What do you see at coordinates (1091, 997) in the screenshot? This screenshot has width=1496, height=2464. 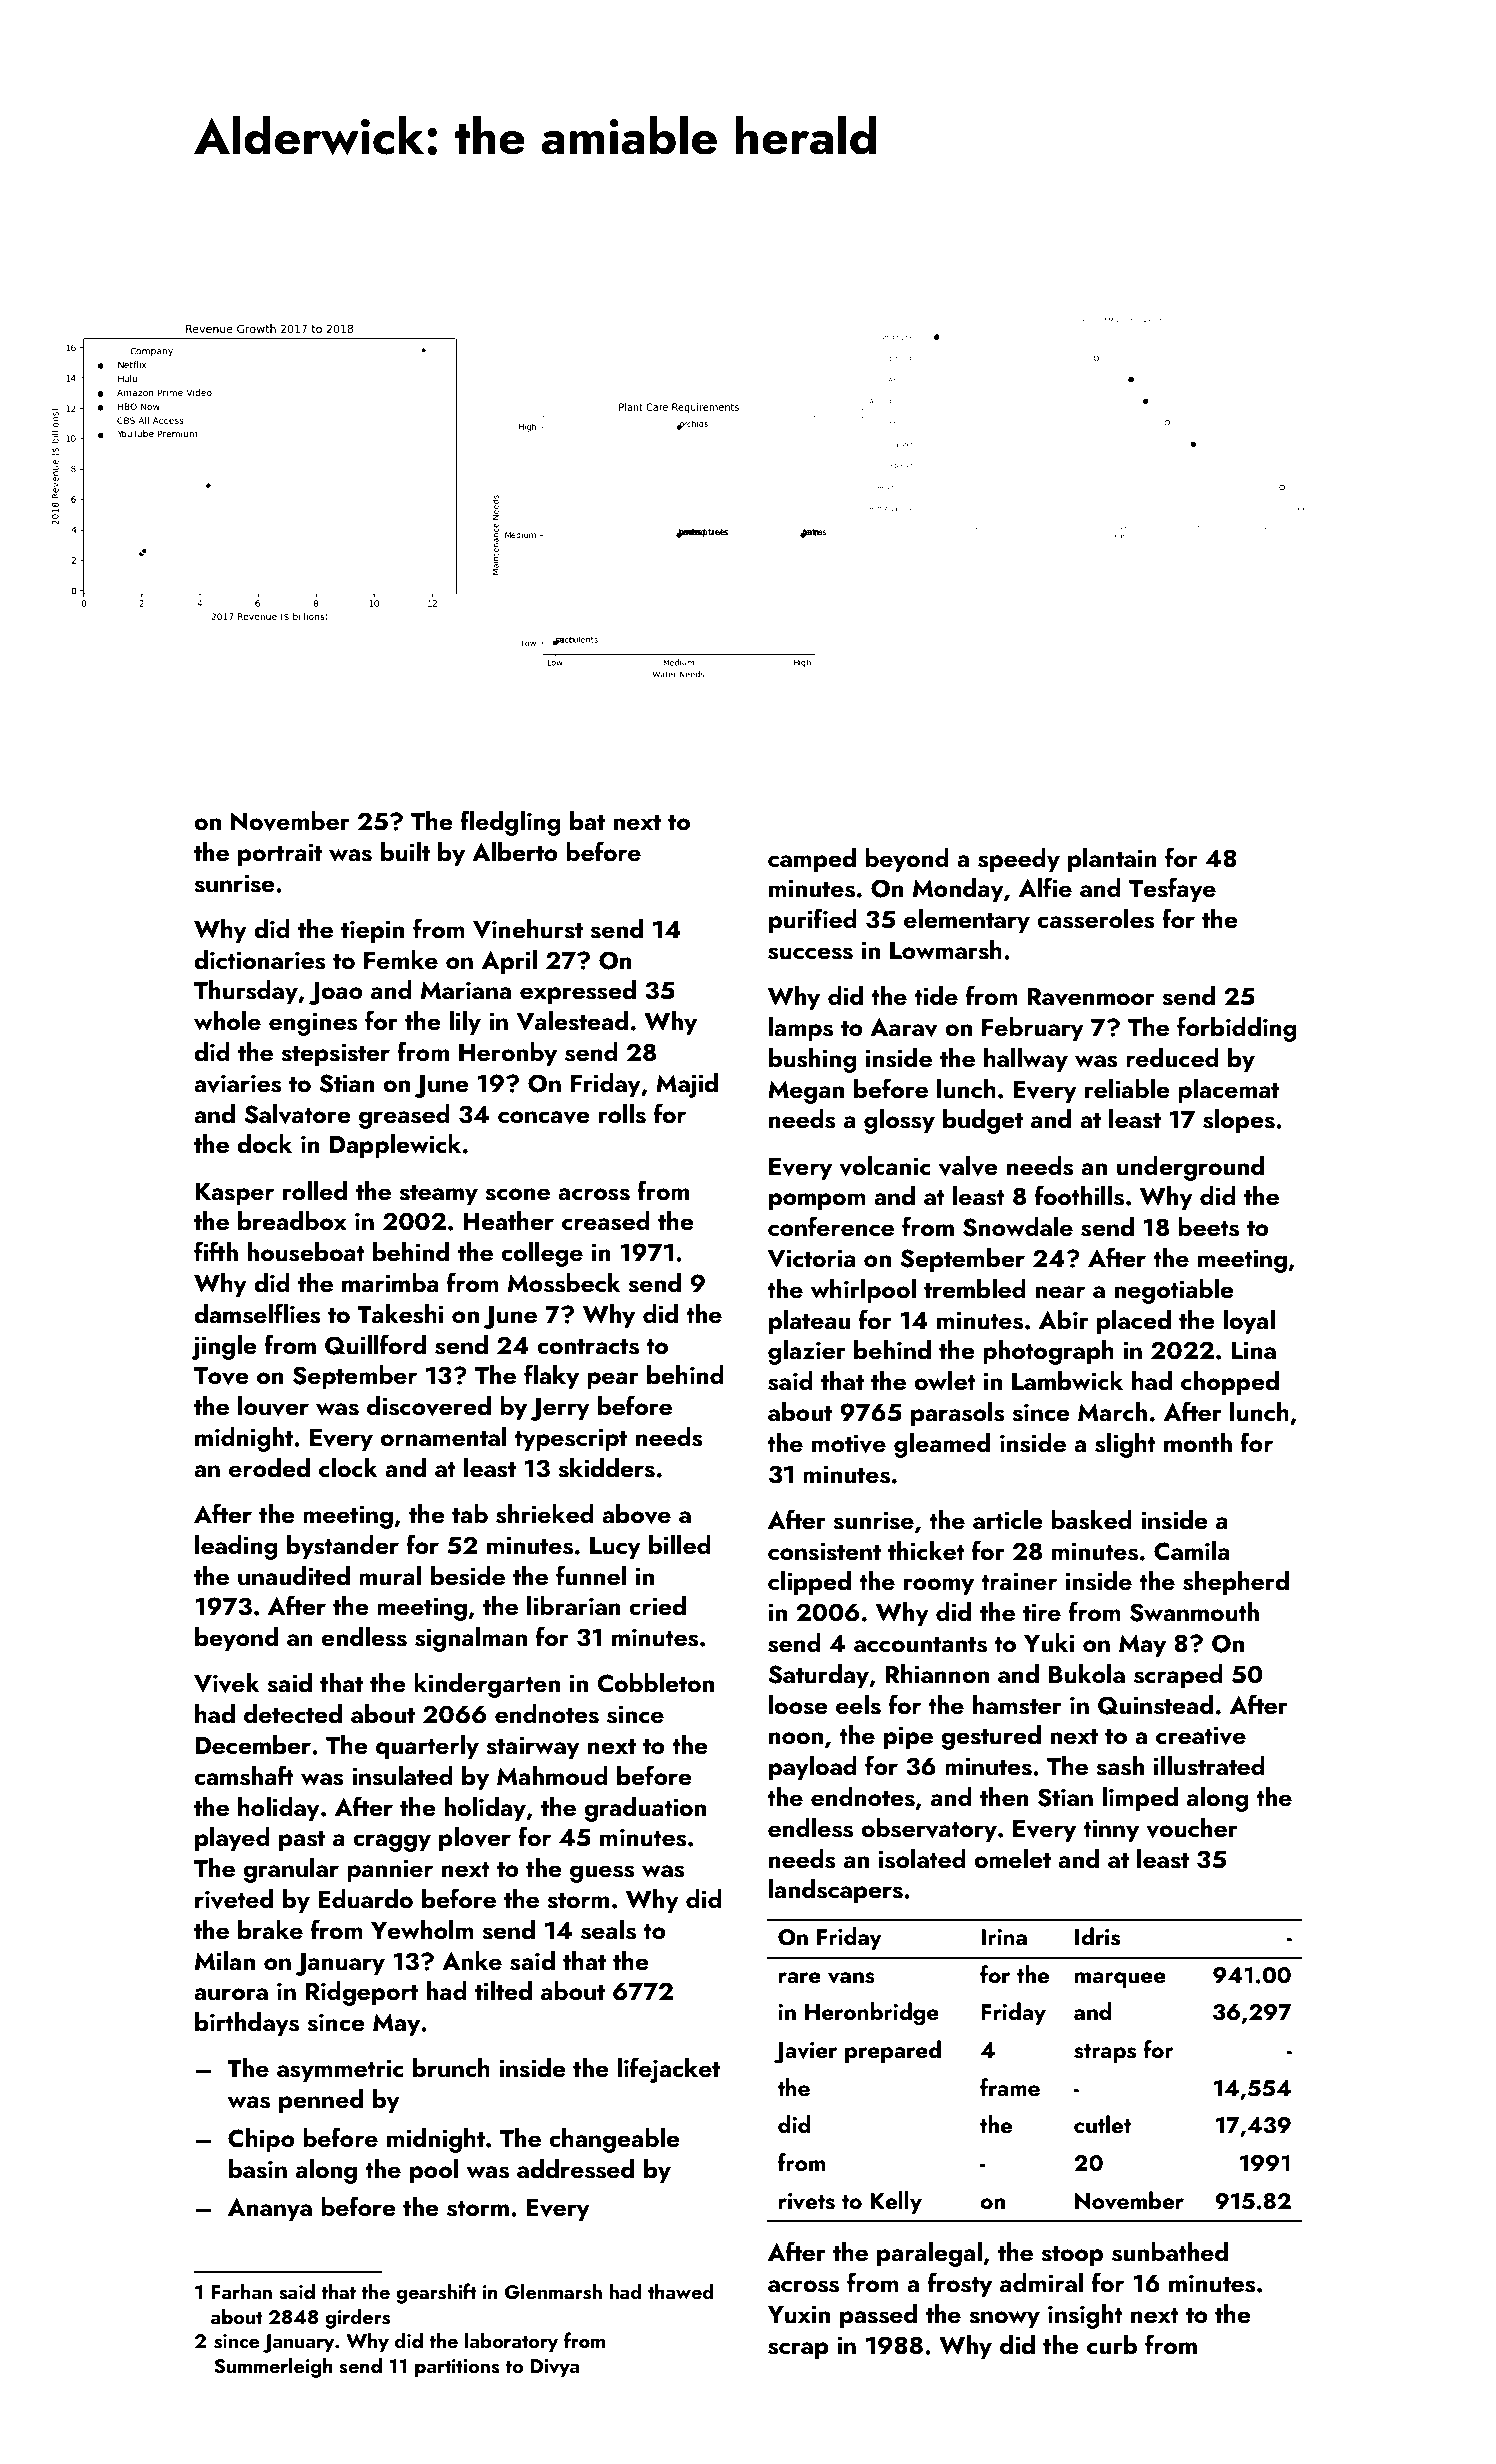 I see `Ravenmoor` at bounding box center [1091, 997].
